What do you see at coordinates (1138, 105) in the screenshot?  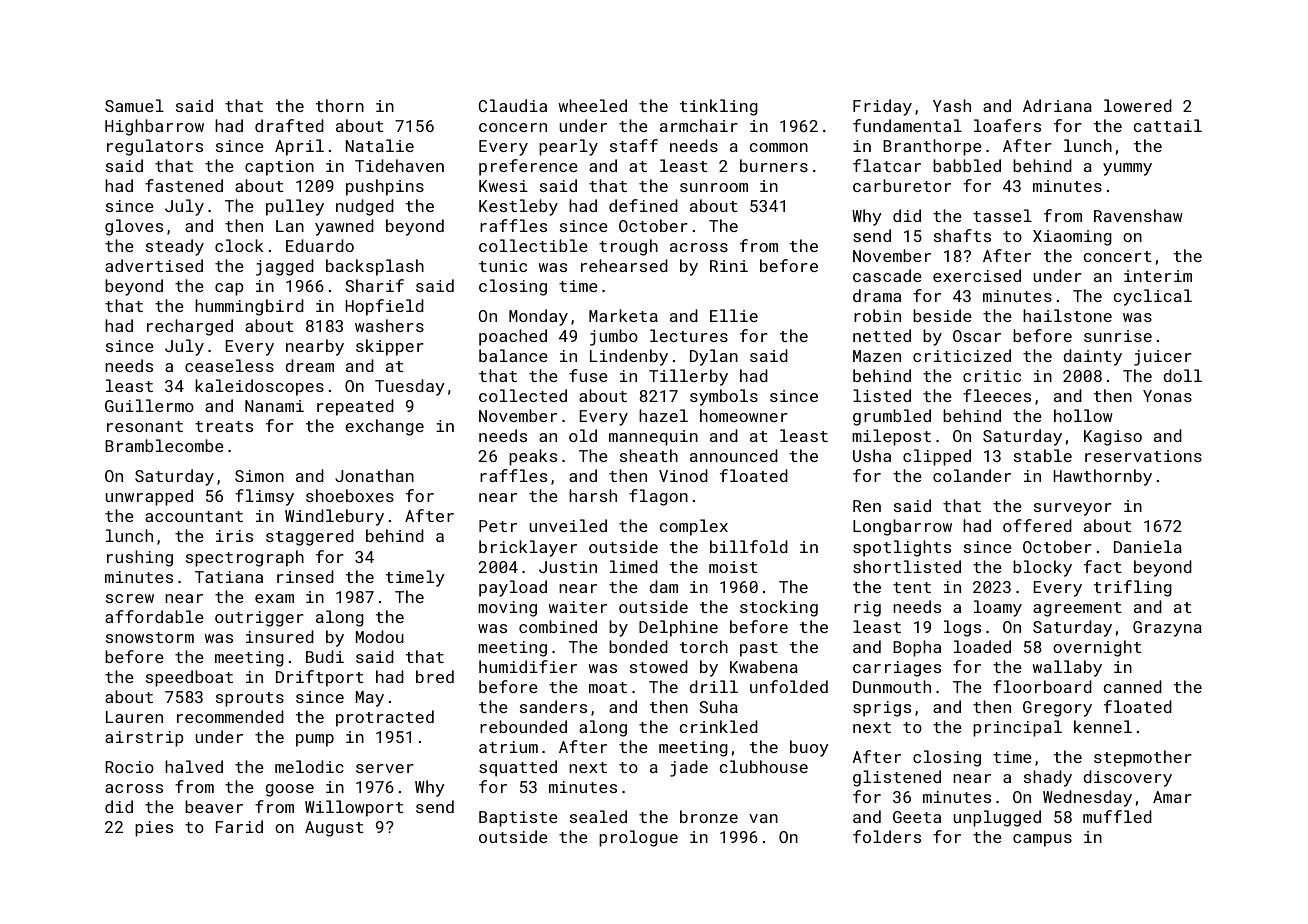 I see `lowered` at bounding box center [1138, 105].
